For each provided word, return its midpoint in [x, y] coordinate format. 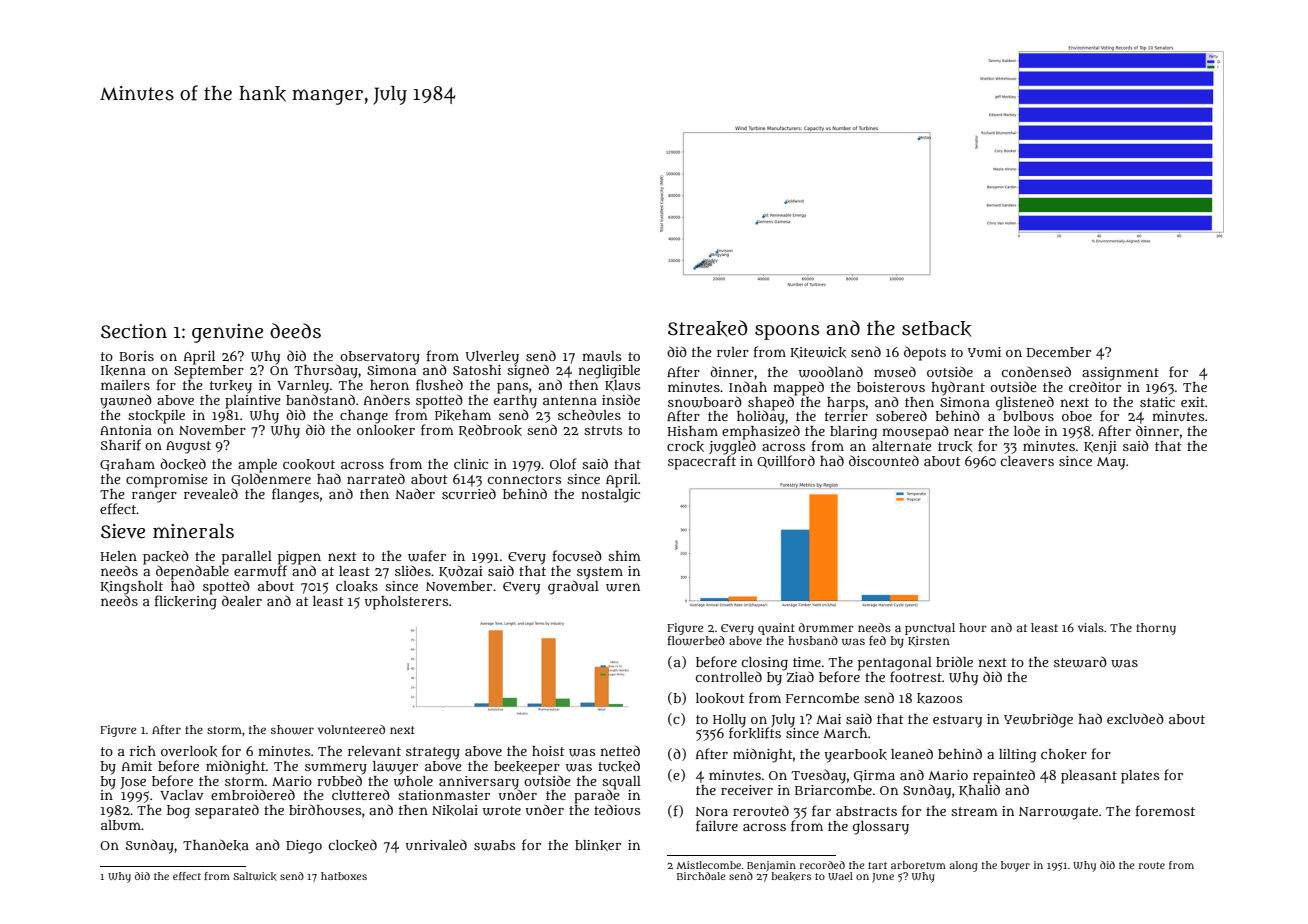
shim [624, 556]
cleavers [1027, 461]
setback [936, 329]
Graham [127, 465]
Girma [874, 776]
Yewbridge [1038, 720]
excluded [1135, 718]
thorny [1156, 629]
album [121, 825]
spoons [787, 332]
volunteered [351, 729]
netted [620, 750]
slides [413, 570]
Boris [136, 356]
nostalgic [610, 496]
